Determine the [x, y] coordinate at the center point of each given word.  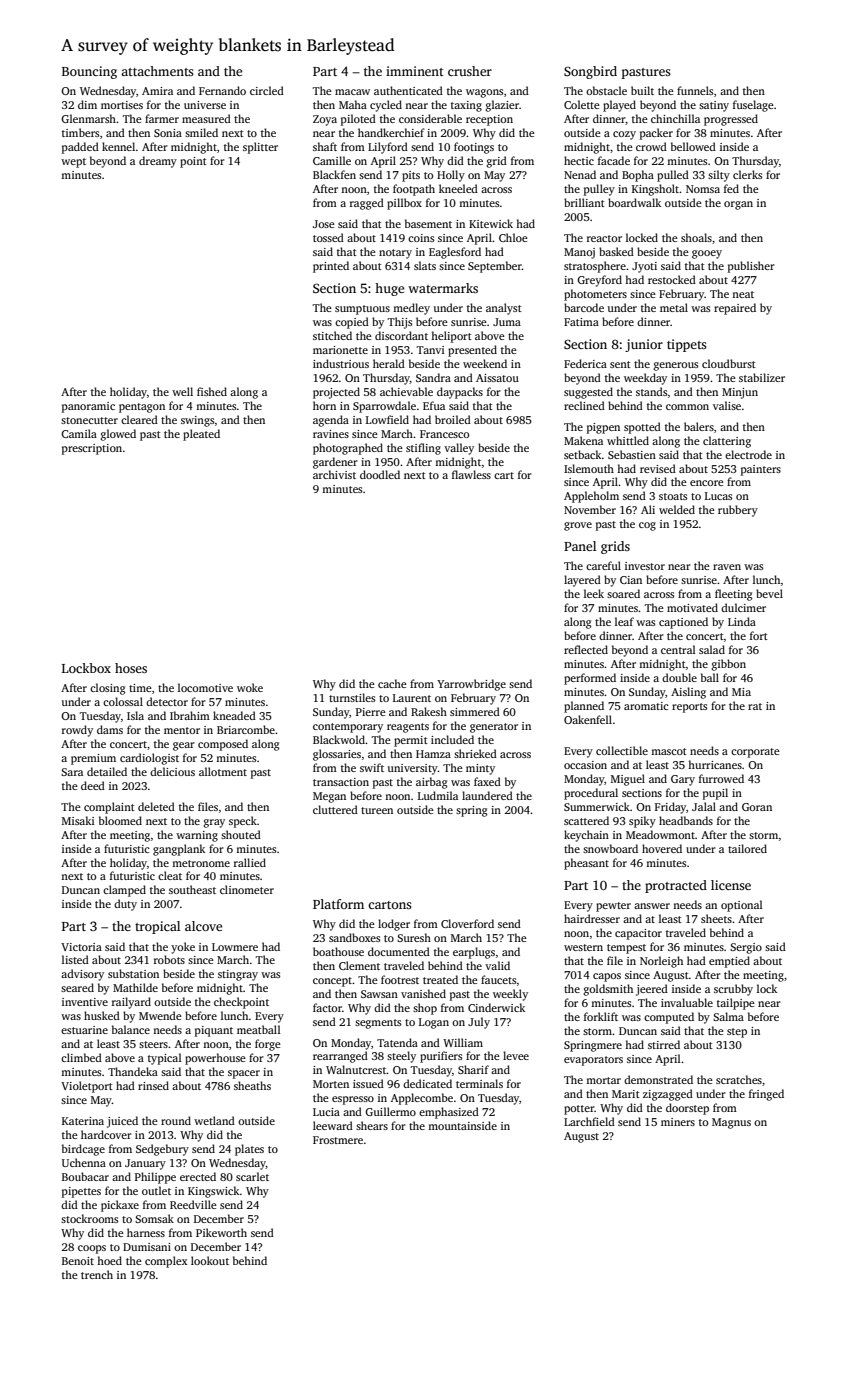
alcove [203, 926]
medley [411, 309]
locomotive [205, 687]
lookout [210, 1260]
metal [674, 307]
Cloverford [467, 923]
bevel [769, 593]
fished [212, 391]
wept [73, 163]
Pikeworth [221, 1232]
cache [392, 683]
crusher [470, 71]
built [642, 90]
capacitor [638, 934]
